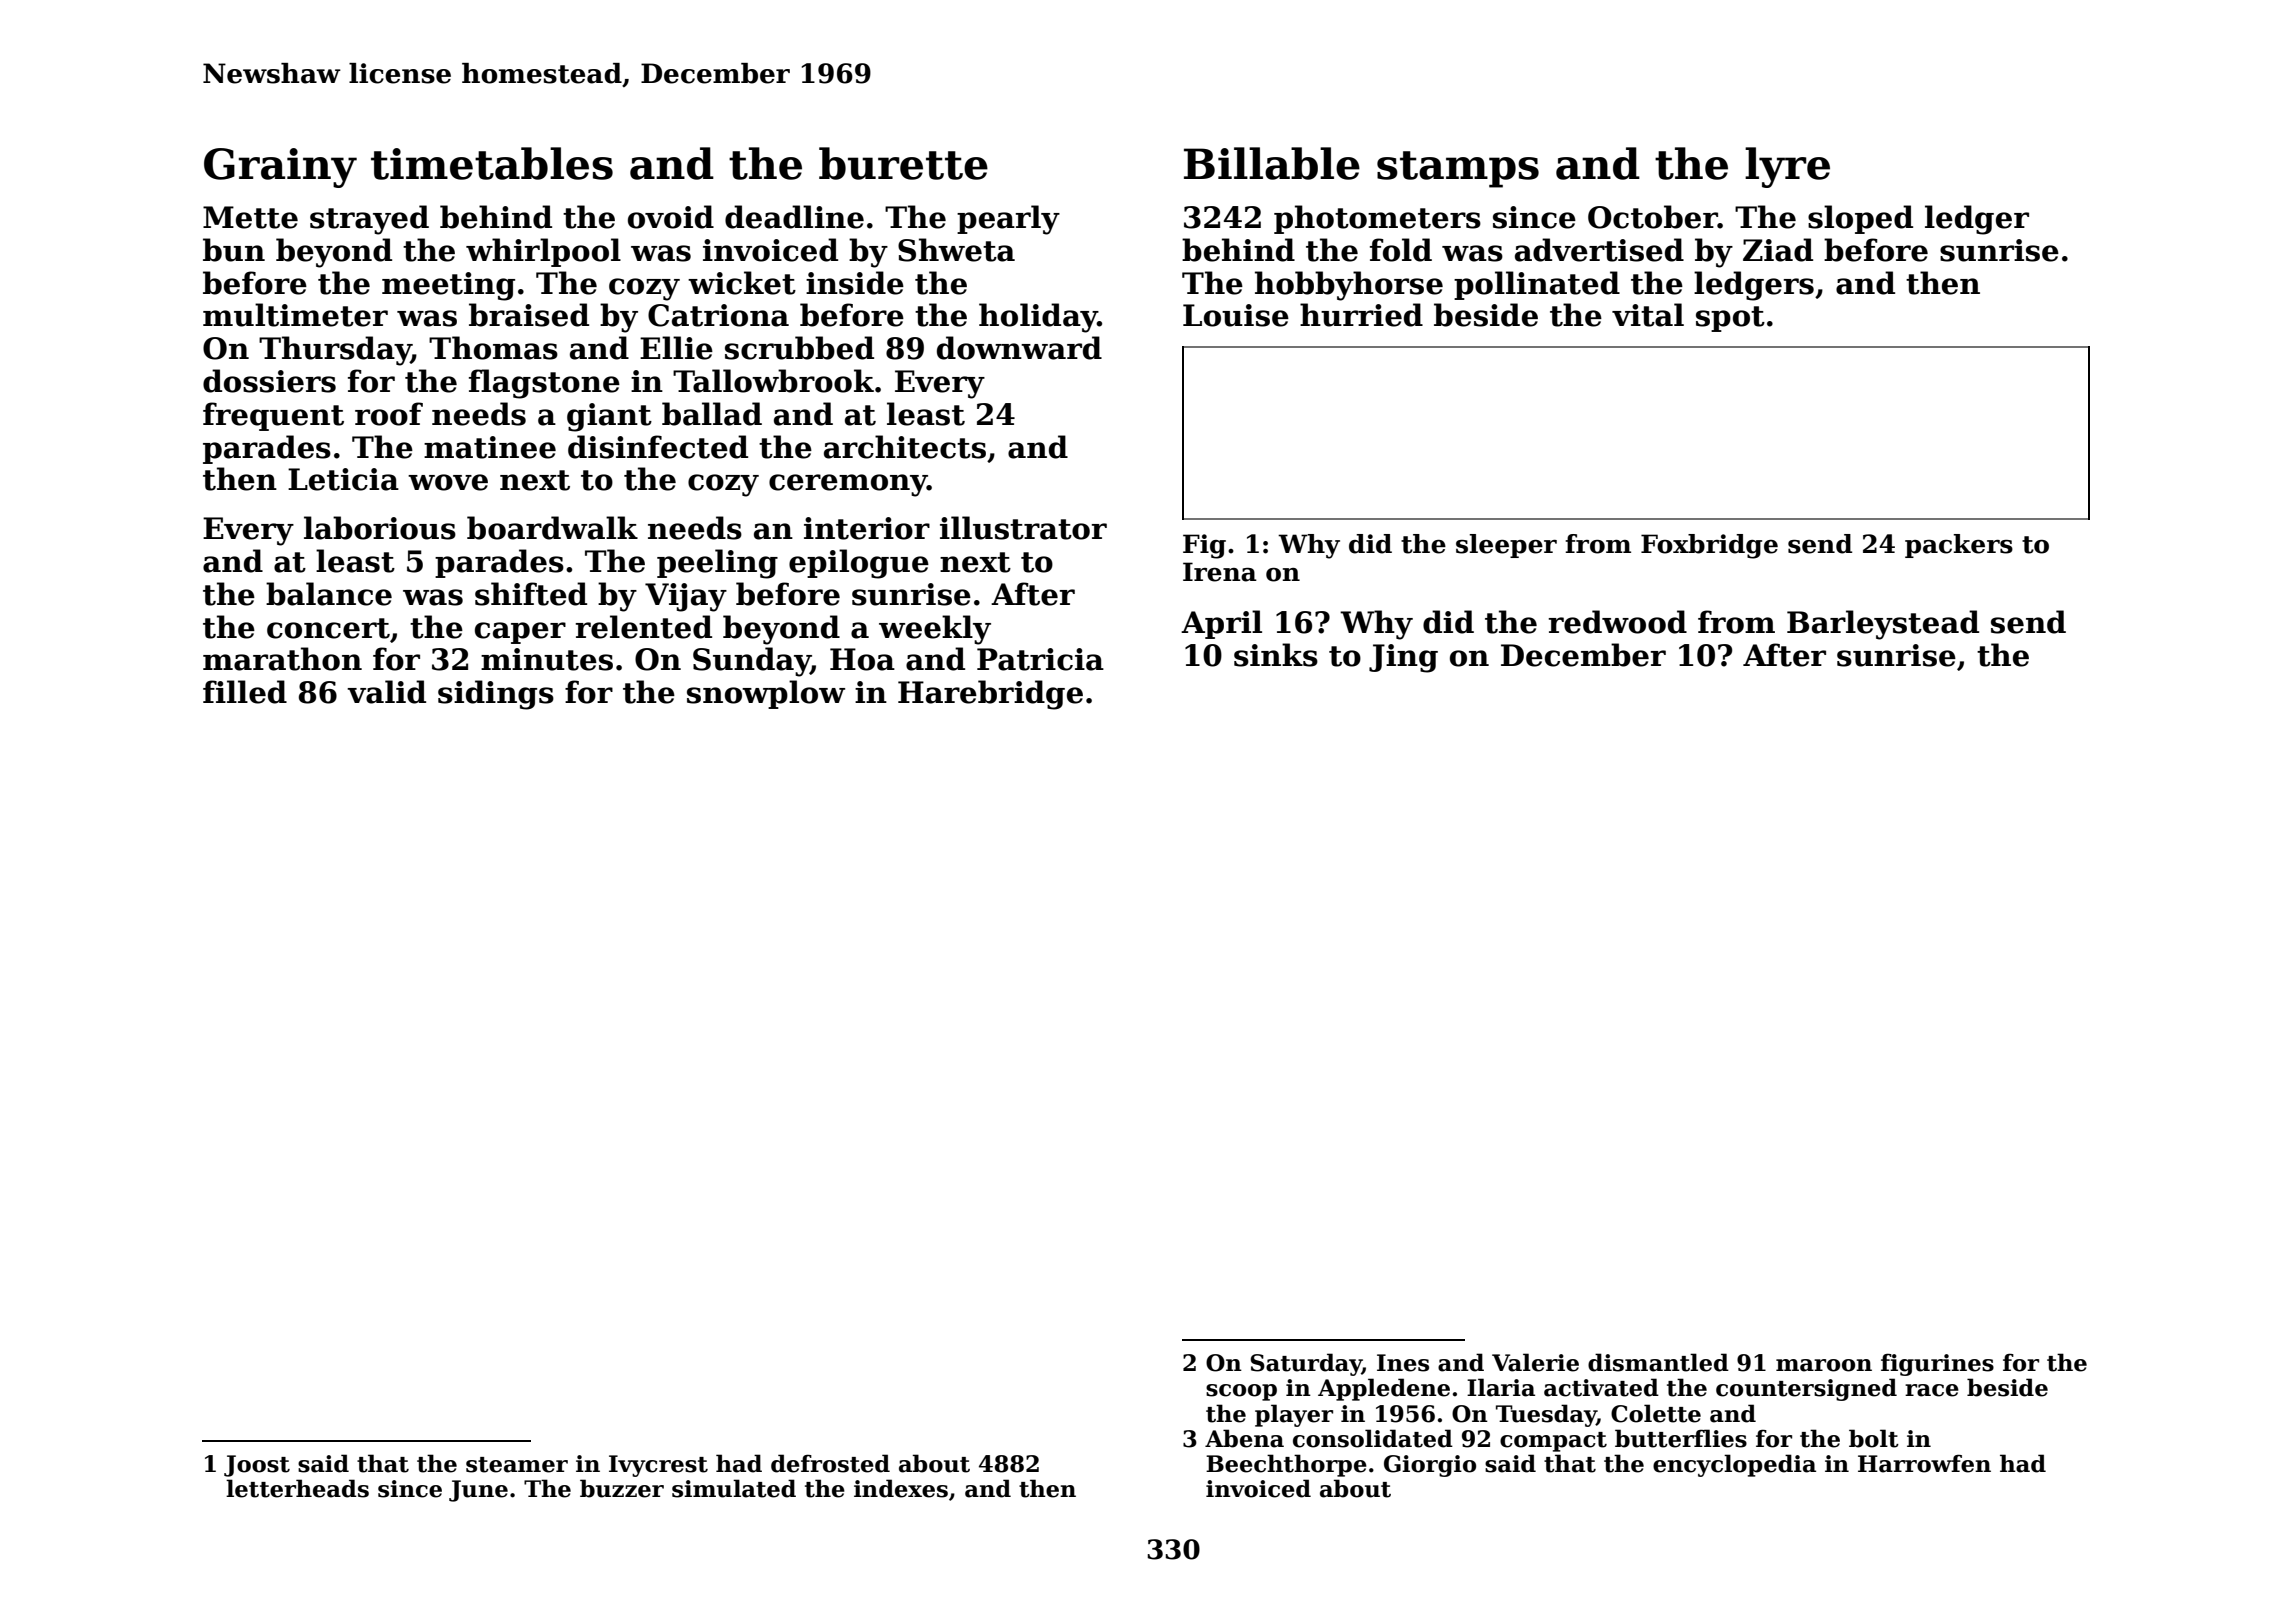 Image resolution: width=2292 pixels, height=1620 pixels. Describe the element at coordinates (1806, 1389) in the screenshot. I see `countersigned` at that location.
